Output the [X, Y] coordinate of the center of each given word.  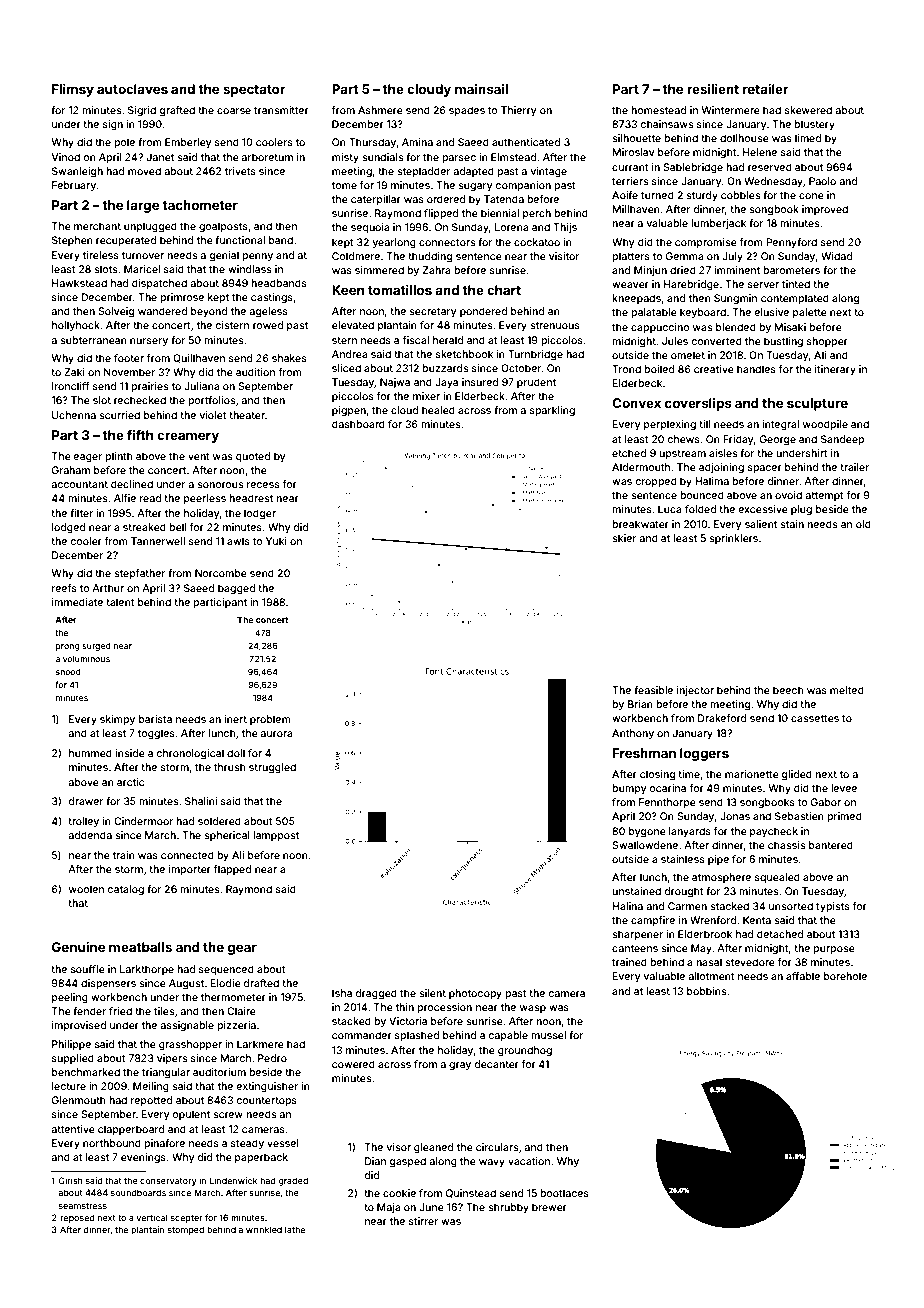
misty [345, 158]
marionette [752, 774]
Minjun [650, 271]
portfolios [211, 401]
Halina [628, 906]
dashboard [358, 424]
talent [120, 602]
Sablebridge [693, 168]
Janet [160, 157]
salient [761, 524]
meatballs [140, 947]
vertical [152, 1217]
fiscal [416, 340]
